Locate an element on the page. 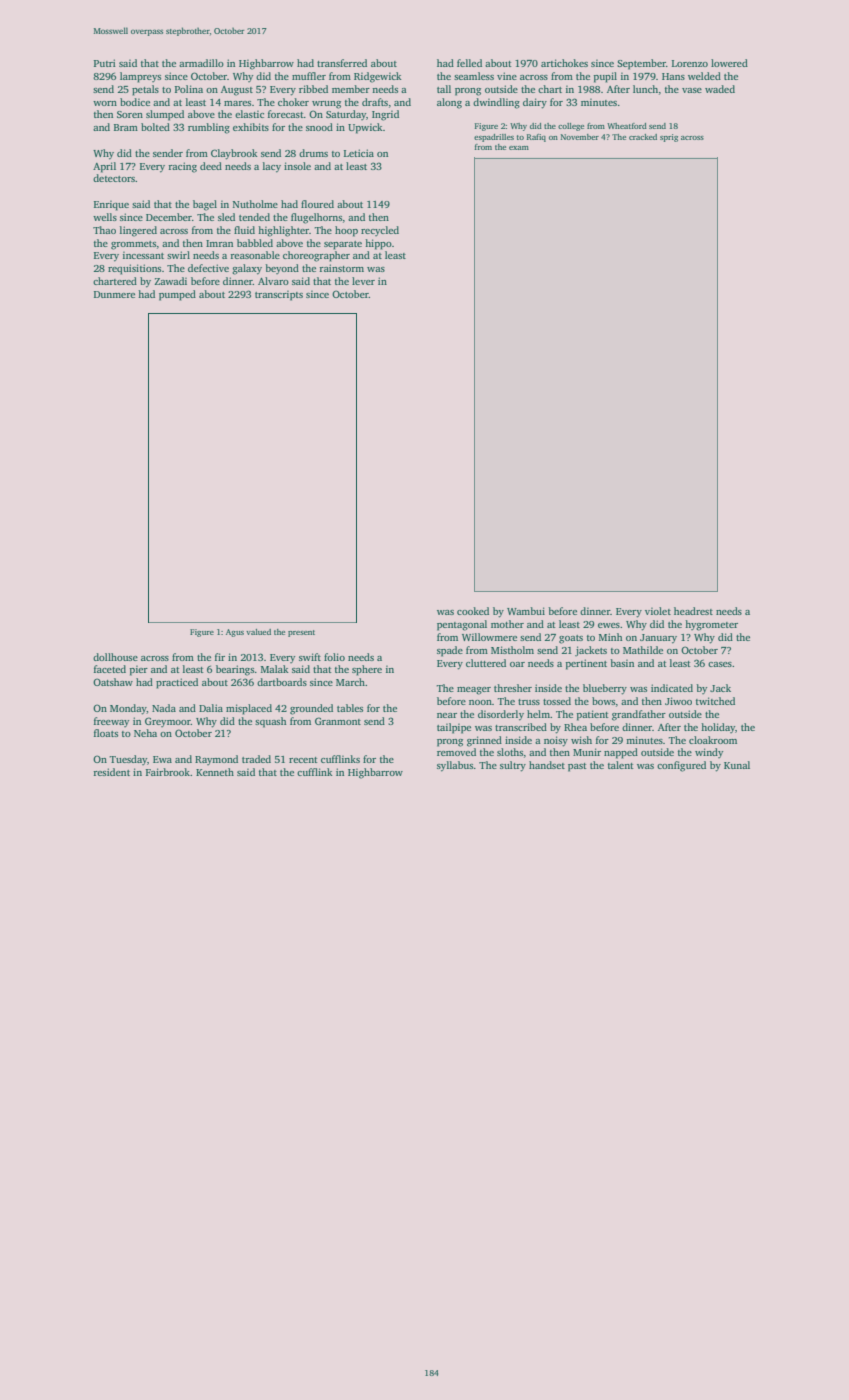 Image resolution: width=849 pixels, height=1400 pixels. pumped is located at coordinates (177, 295).
